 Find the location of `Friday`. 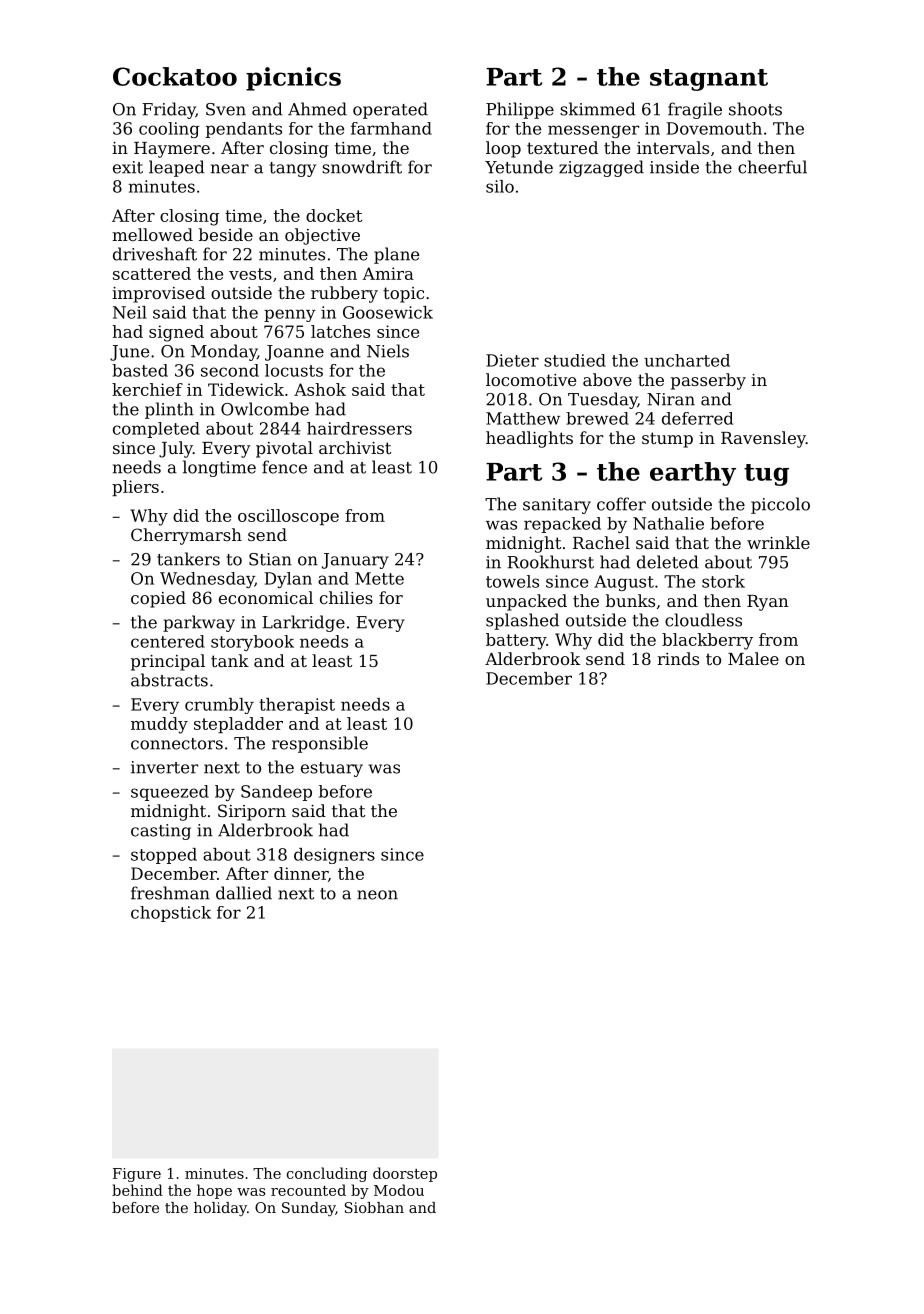

Friday is located at coordinates (169, 110).
